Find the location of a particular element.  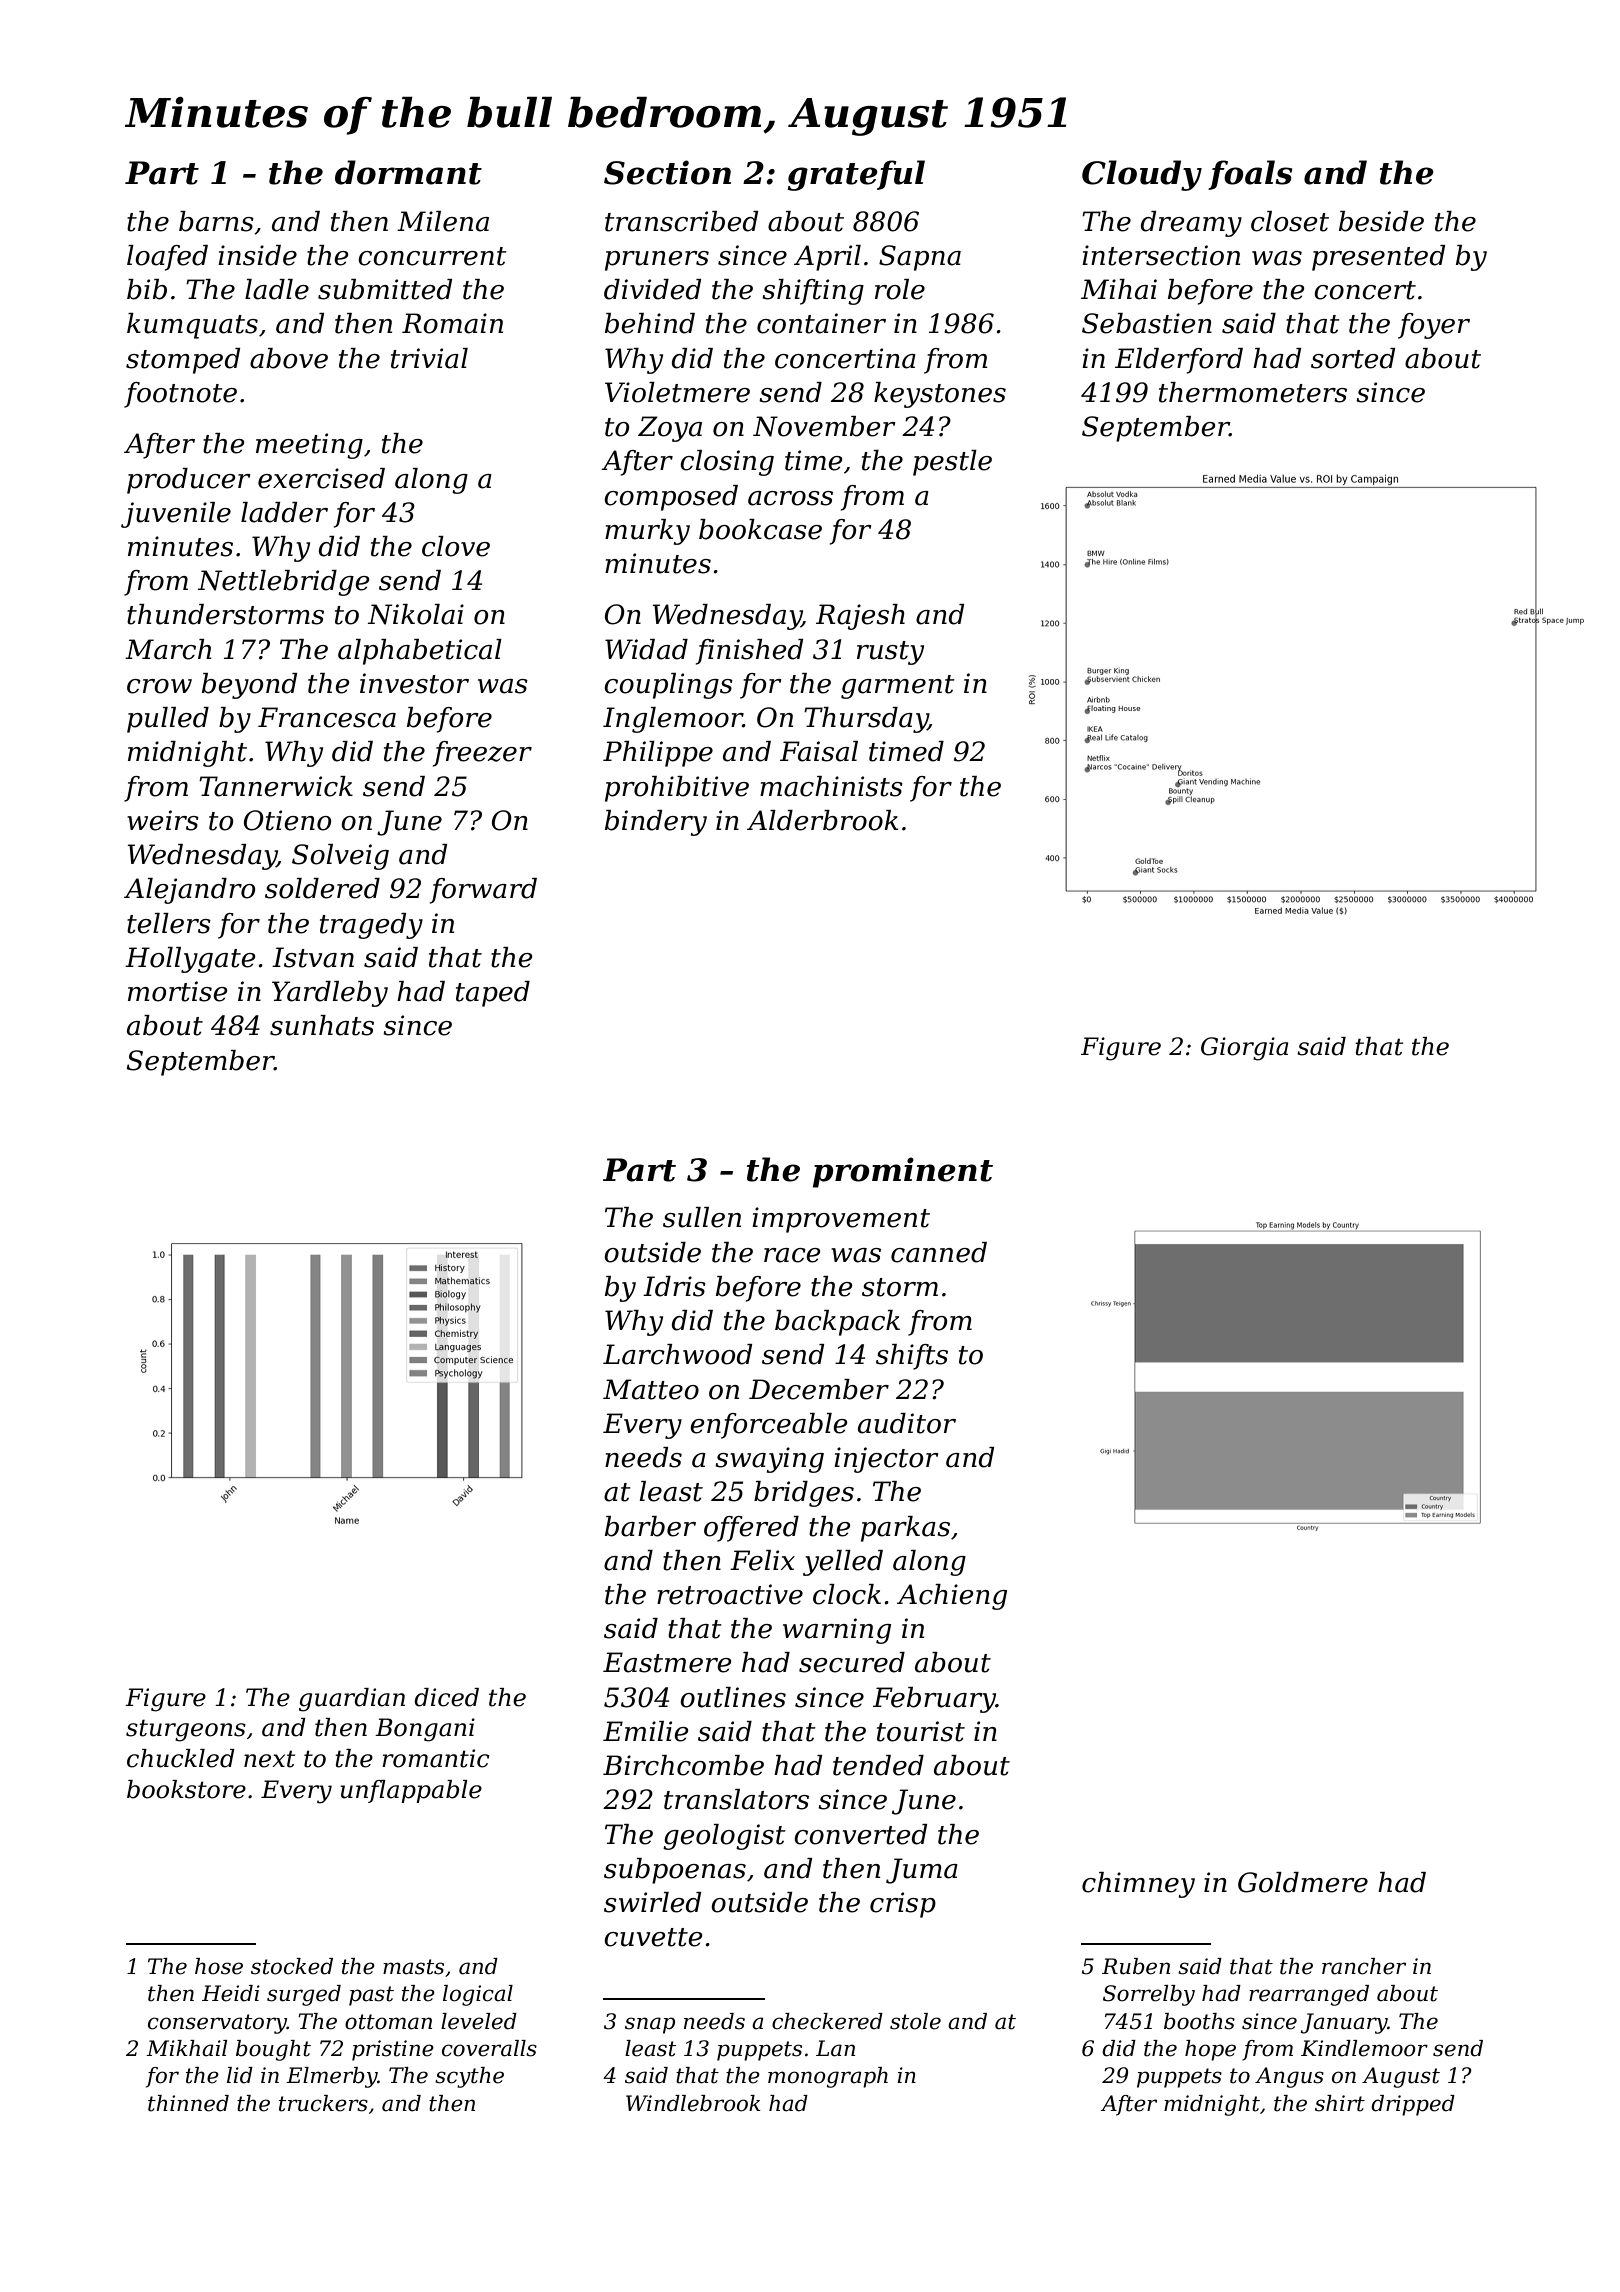

shifting is located at coordinates (813, 292).
